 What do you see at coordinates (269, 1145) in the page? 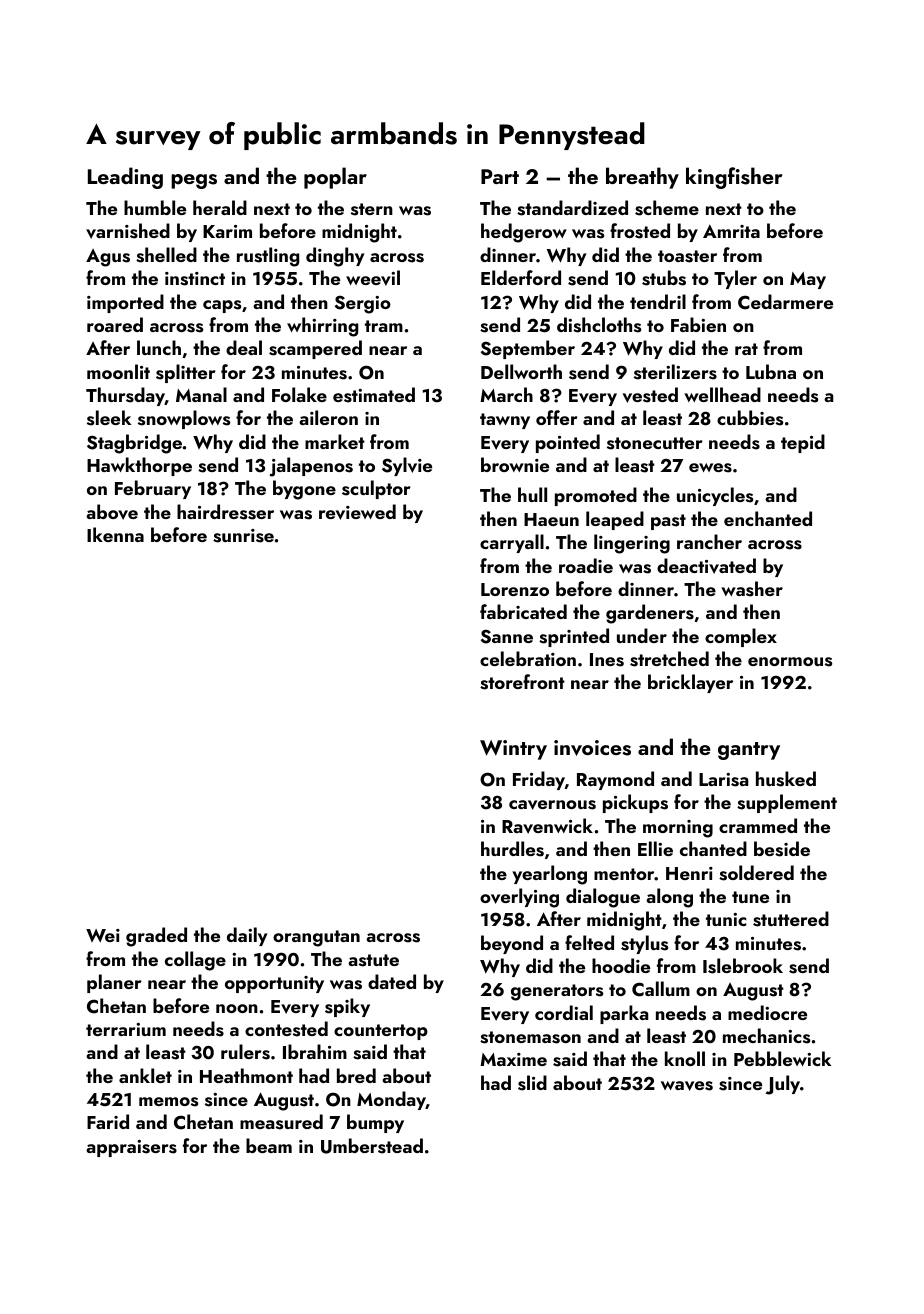
I see `beam` at bounding box center [269, 1145].
